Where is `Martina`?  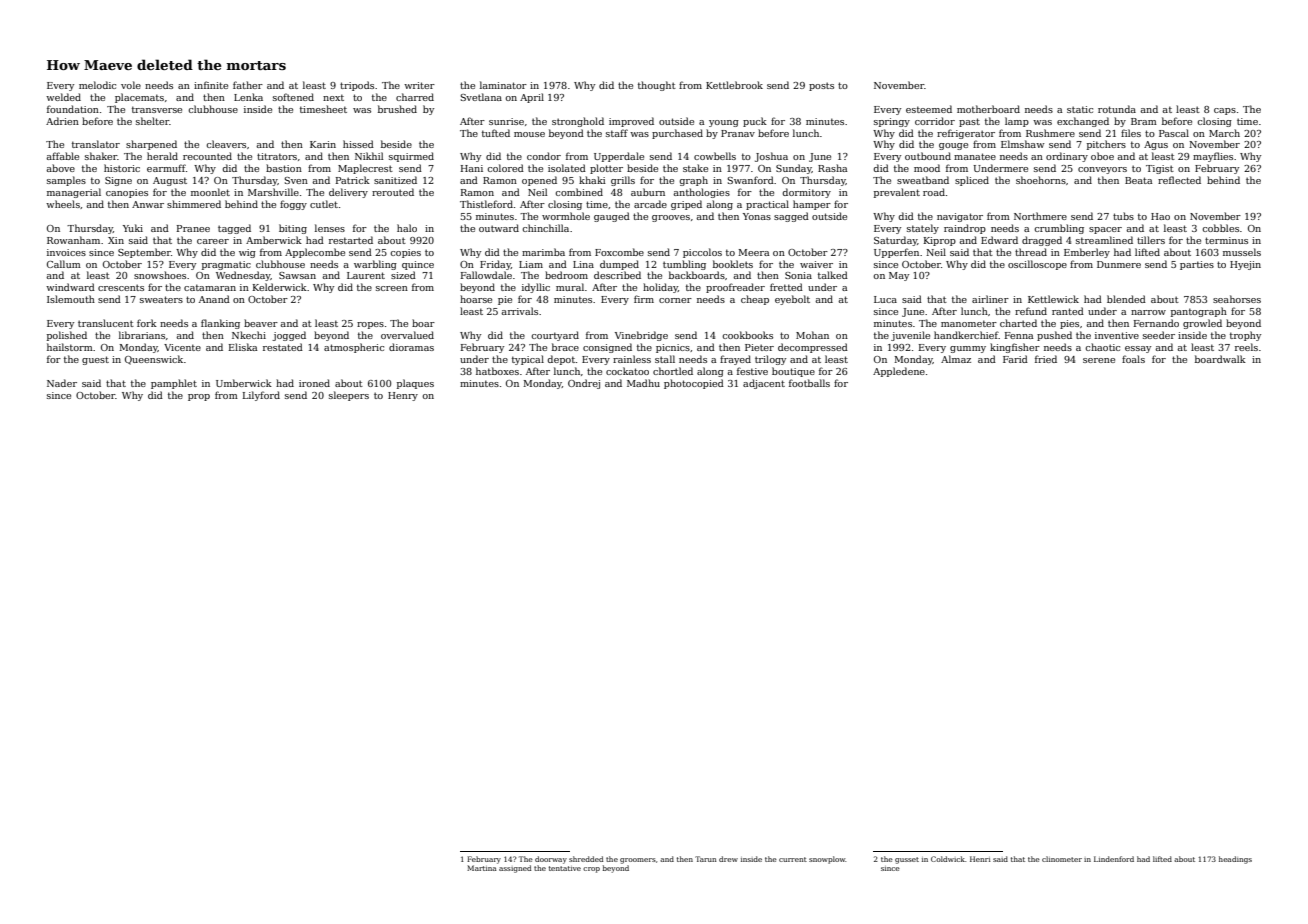
Martina is located at coordinates (482, 868).
